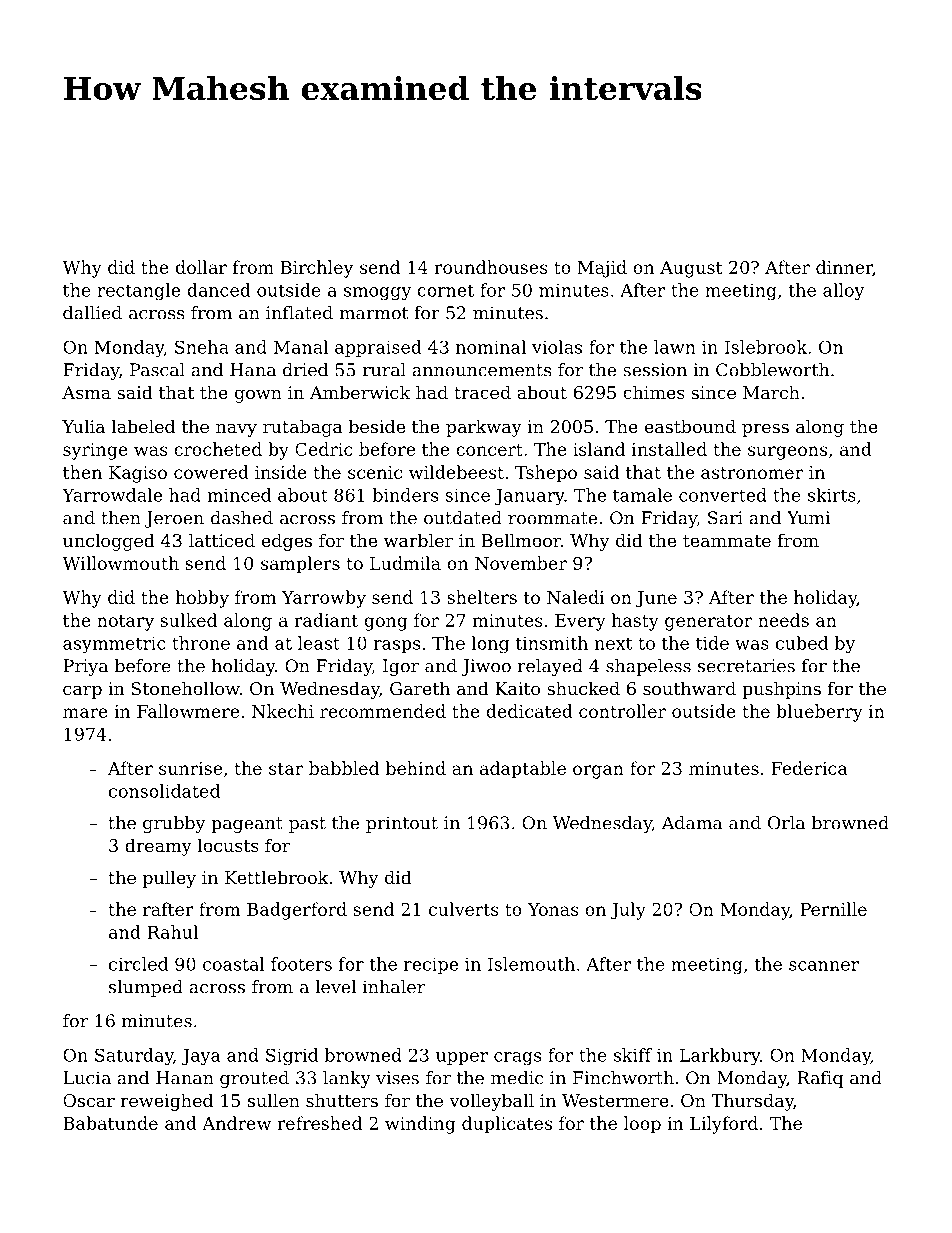 This image has height=1233, width=952. Describe the element at coordinates (169, 879) in the image. I see `pulley` at that location.
